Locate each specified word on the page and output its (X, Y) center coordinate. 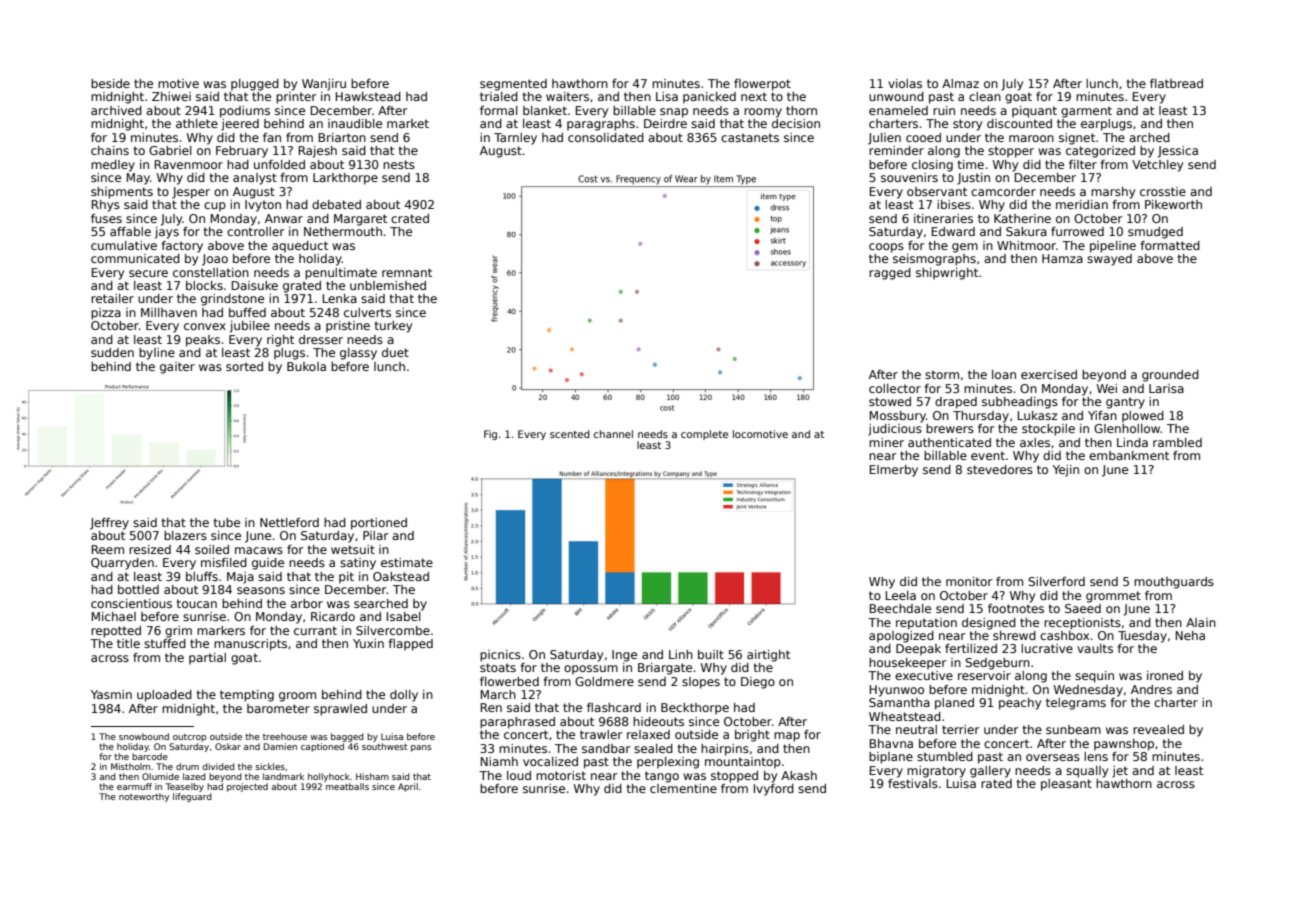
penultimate (341, 274)
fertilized (971, 648)
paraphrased (517, 723)
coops (886, 248)
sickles (270, 766)
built (711, 654)
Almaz (960, 83)
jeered (240, 125)
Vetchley (1157, 166)
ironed (1165, 675)
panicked (709, 98)
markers (221, 630)
